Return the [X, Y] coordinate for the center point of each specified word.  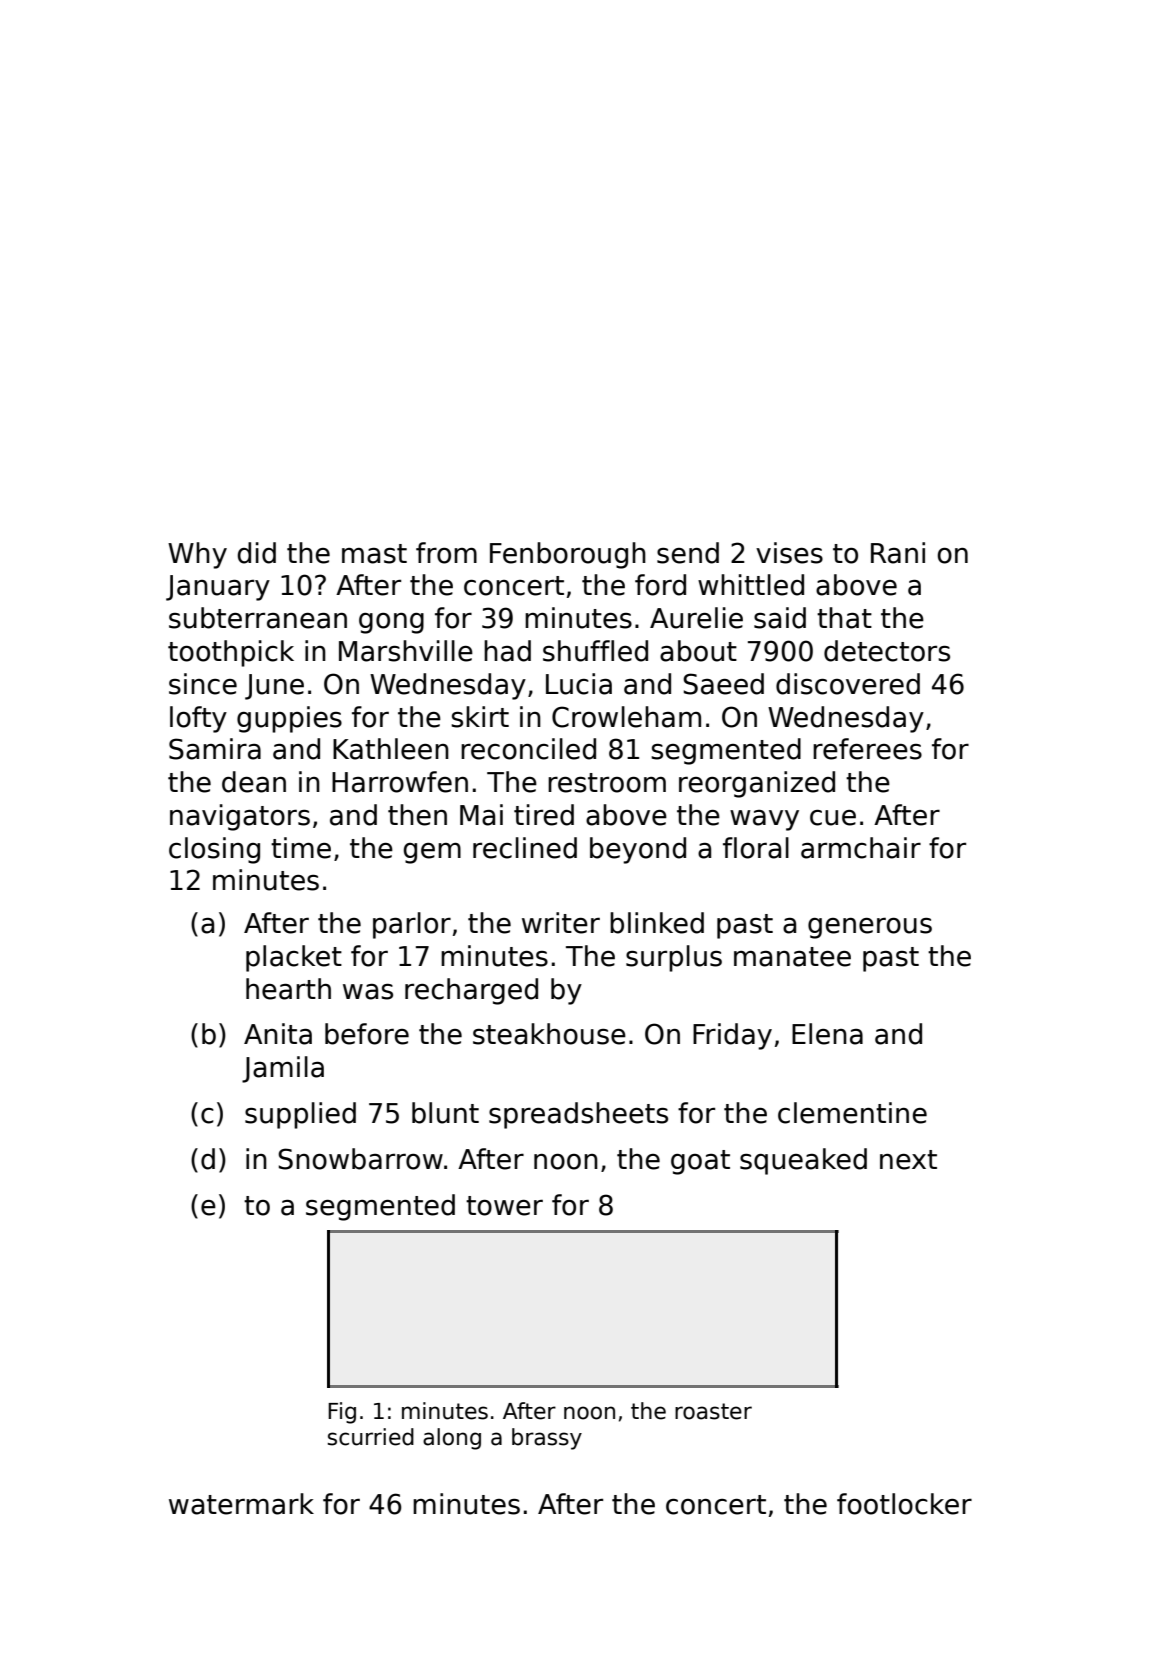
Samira [215, 749]
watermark [241, 1504]
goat [700, 1162]
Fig [342, 1413]
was [368, 992]
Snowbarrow [360, 1159]
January [218, 588]
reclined [525, 848]
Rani [898, 553]
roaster [713, 1411]
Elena [827, 1034]
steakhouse [549, 1034]
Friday [732, 1036]
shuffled [595, 651]
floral [756, 848]
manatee [792, 957]
